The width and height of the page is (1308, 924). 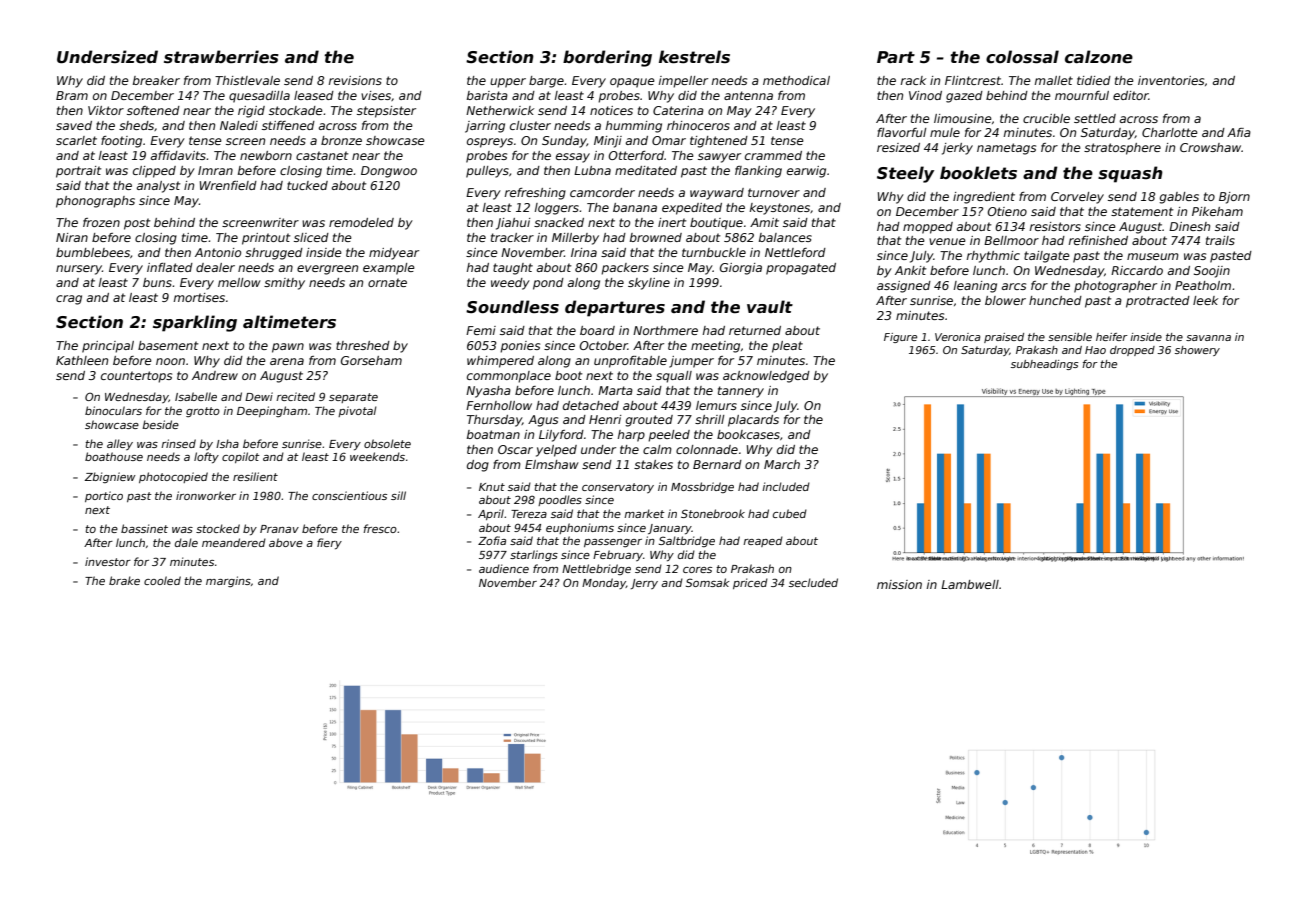 I want to click on ponies, so click(x=520, y=347).
